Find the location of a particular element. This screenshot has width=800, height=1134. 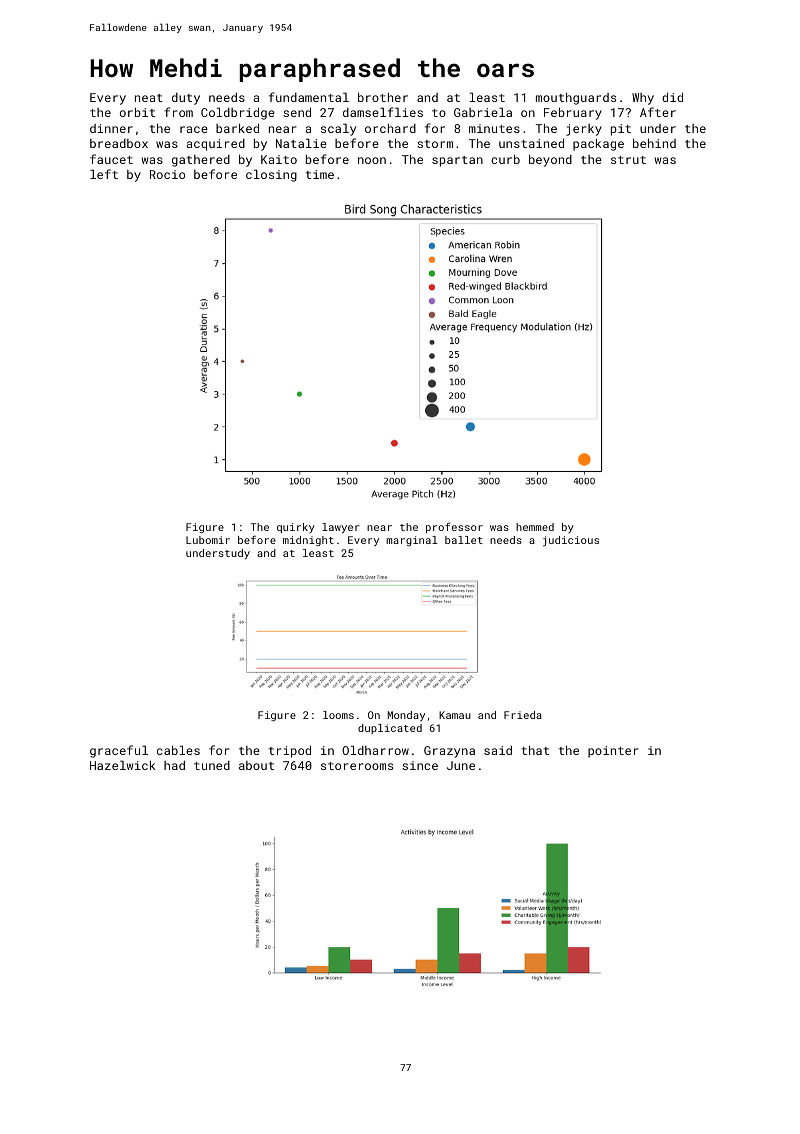

cables is located at coordinates (178, 750).
